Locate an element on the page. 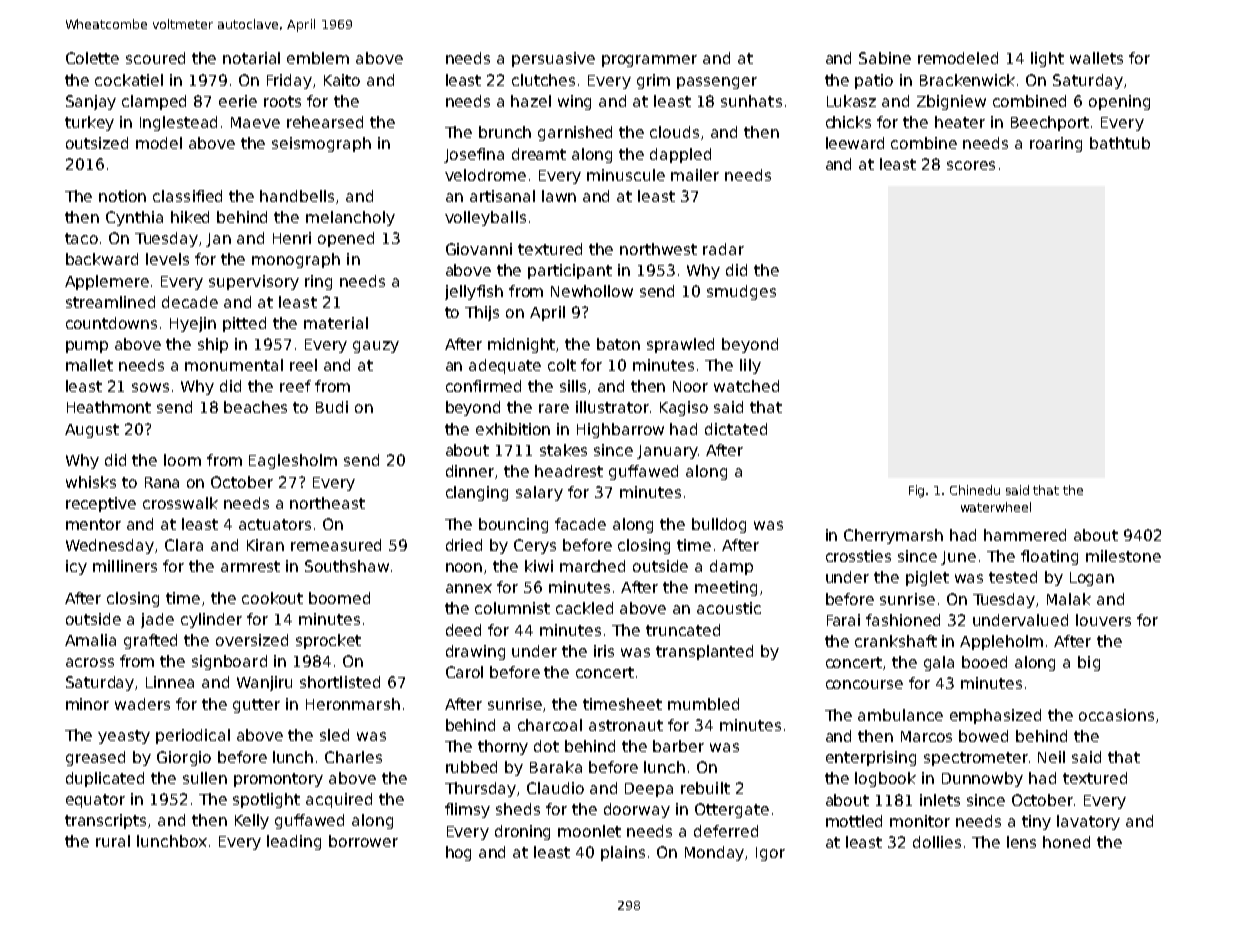 The width and height of the document is (1233, 952). rural is located at coordinates (113, 841).
